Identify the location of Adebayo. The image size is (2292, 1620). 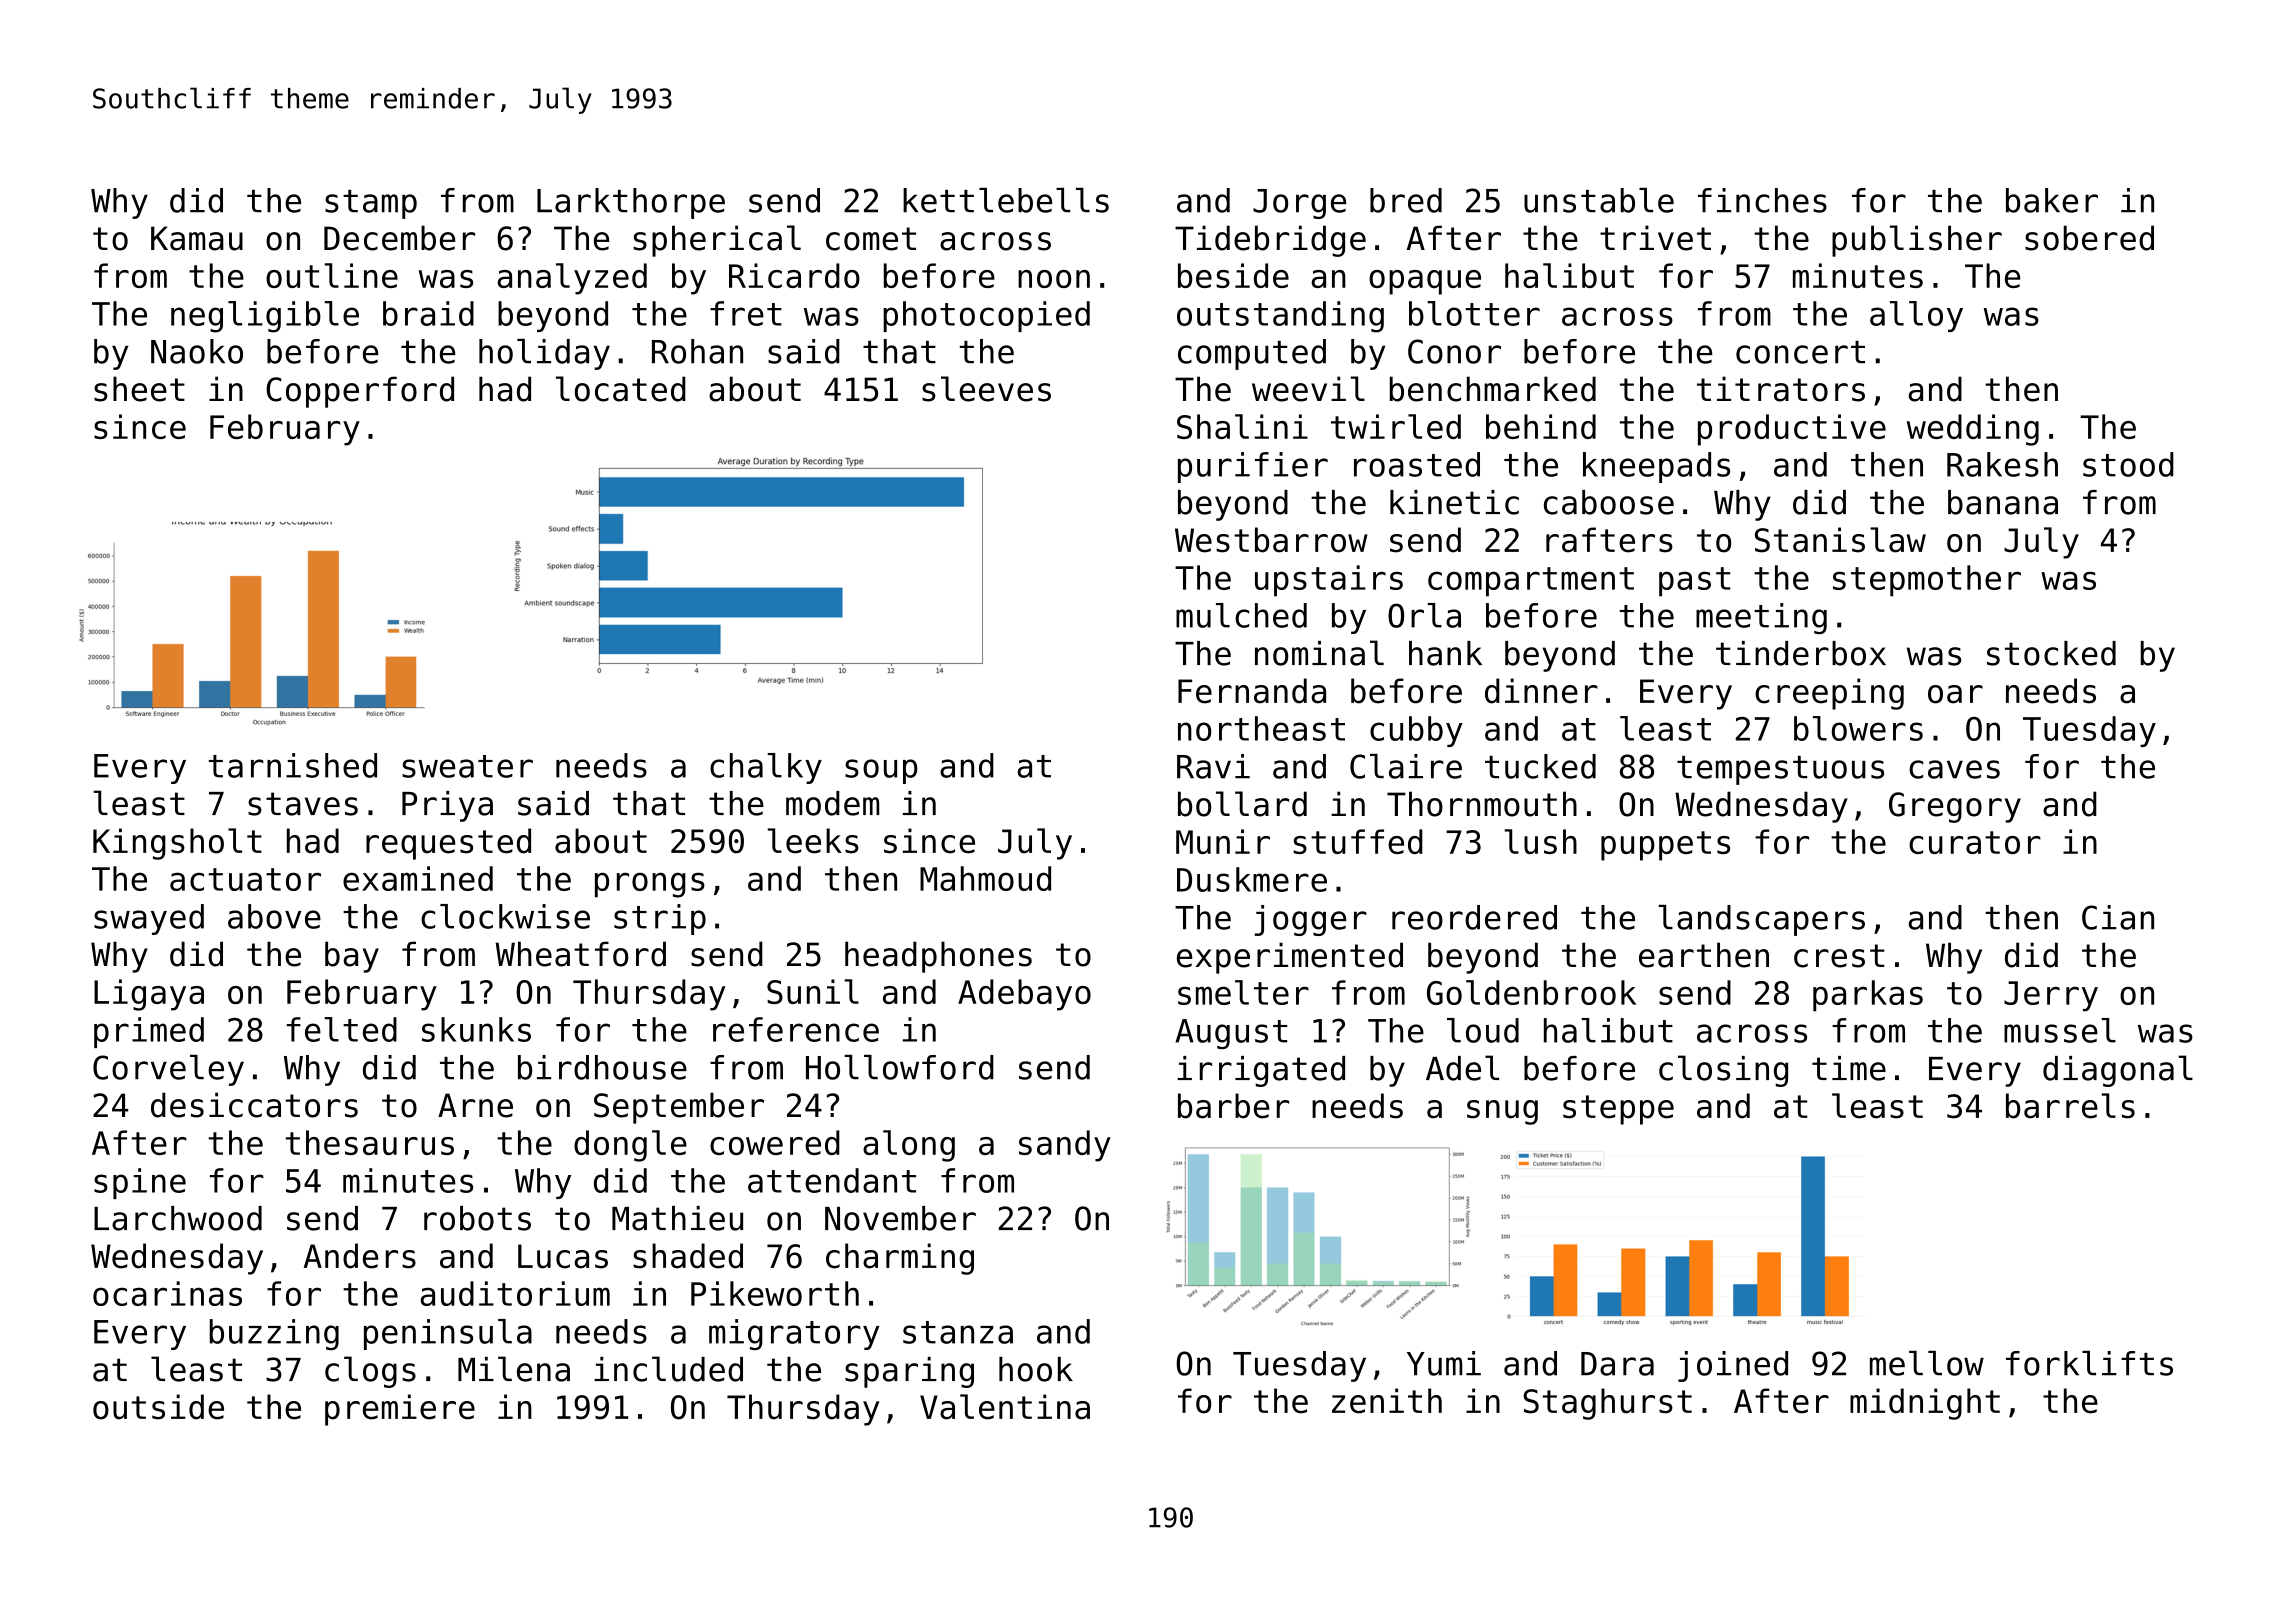
(1024, 995).
